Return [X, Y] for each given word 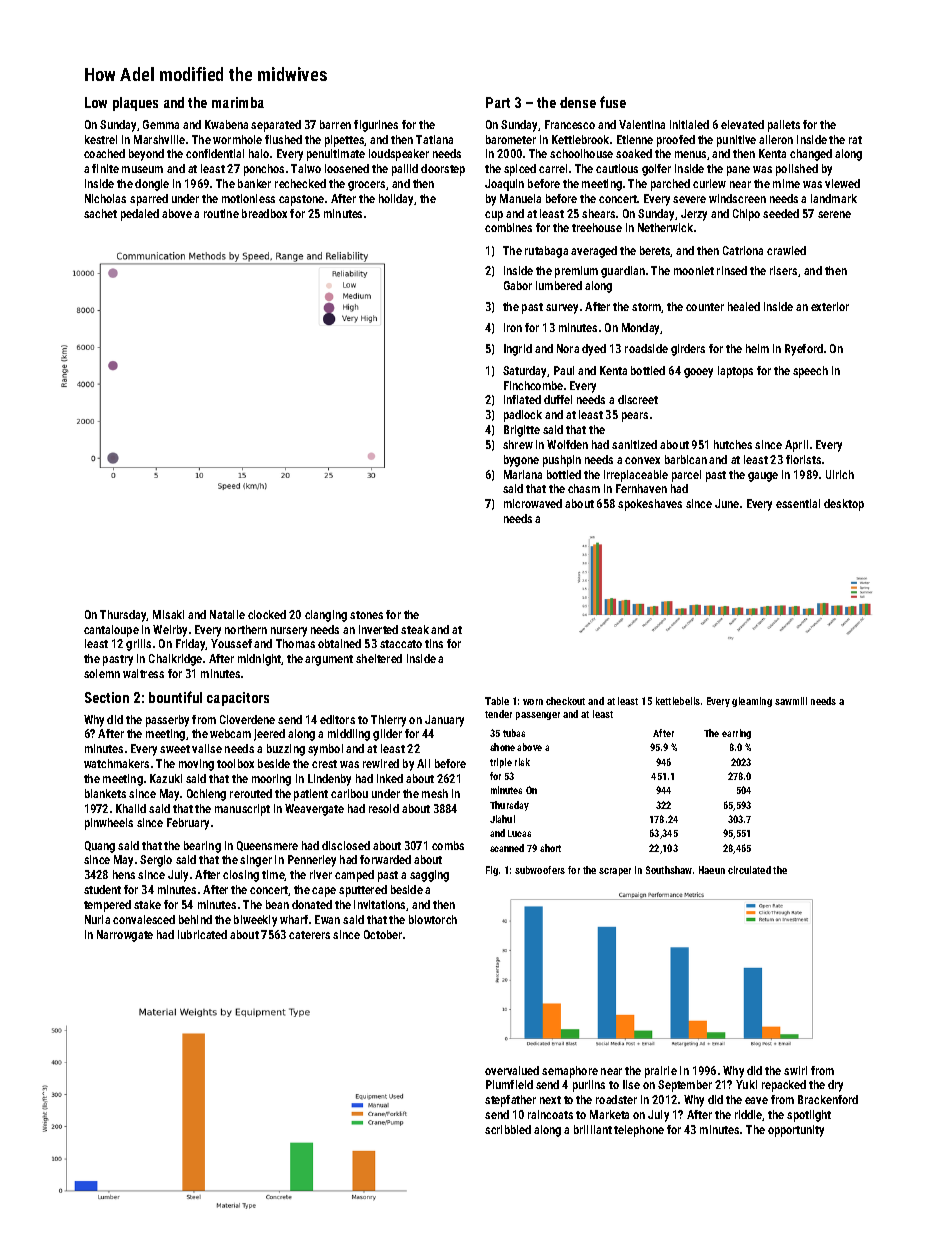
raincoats [550, 1114]
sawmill [791, 701]
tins [434, 643]
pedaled [140, 215]
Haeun [712, 870]
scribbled [508, 1129]
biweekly [255, 921]
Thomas [295, 643]
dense [578, 102]
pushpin [562, 461]
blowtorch [433, 919]
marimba [238, 102]
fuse [613, 102]
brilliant [593, 1129]
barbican [686, 459]
